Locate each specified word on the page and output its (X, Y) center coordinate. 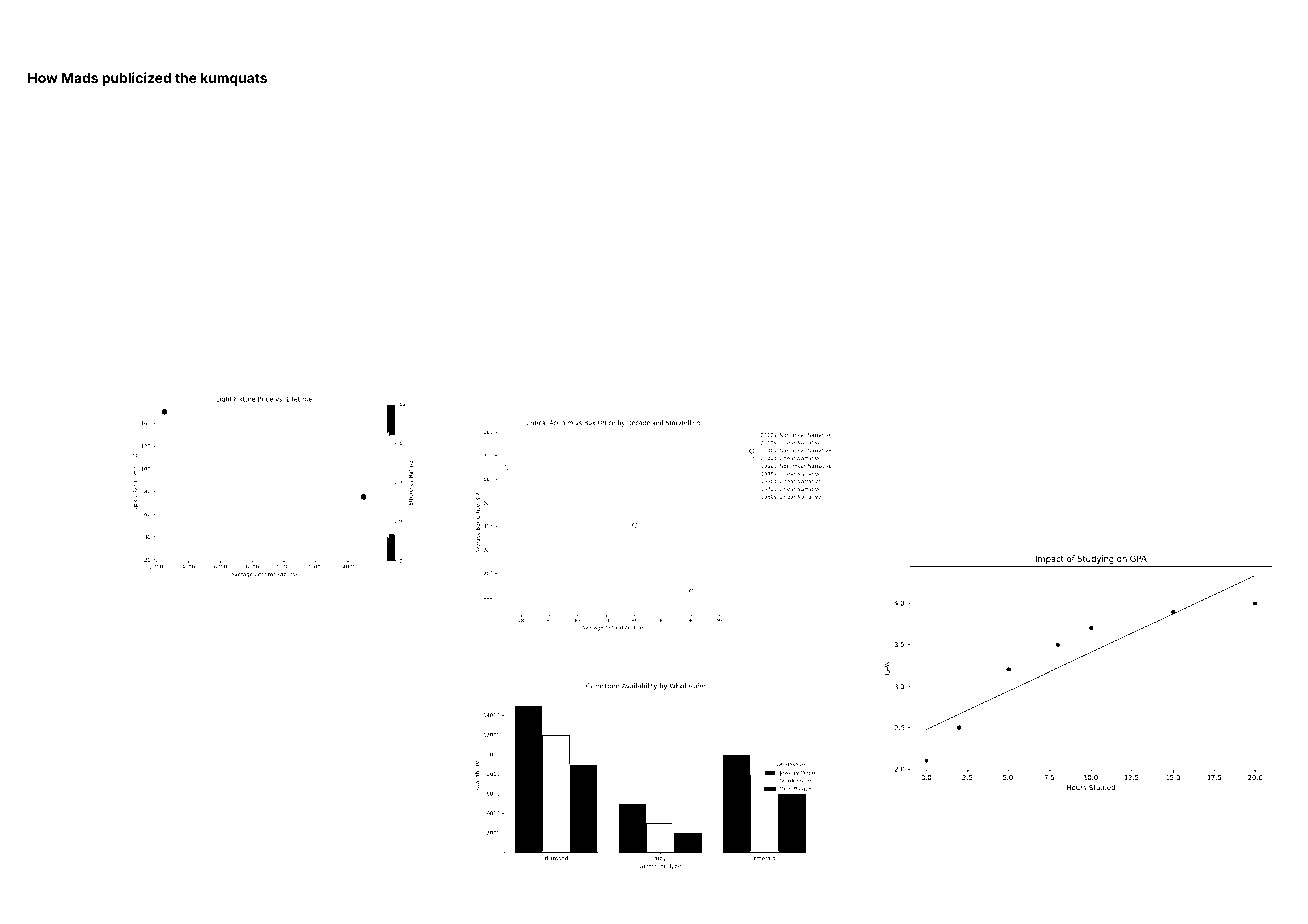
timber (72, 702)
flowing (1047, 352)
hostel (535, 646)
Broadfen (1257, 154)
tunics (530, 124)
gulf (36, 125)
